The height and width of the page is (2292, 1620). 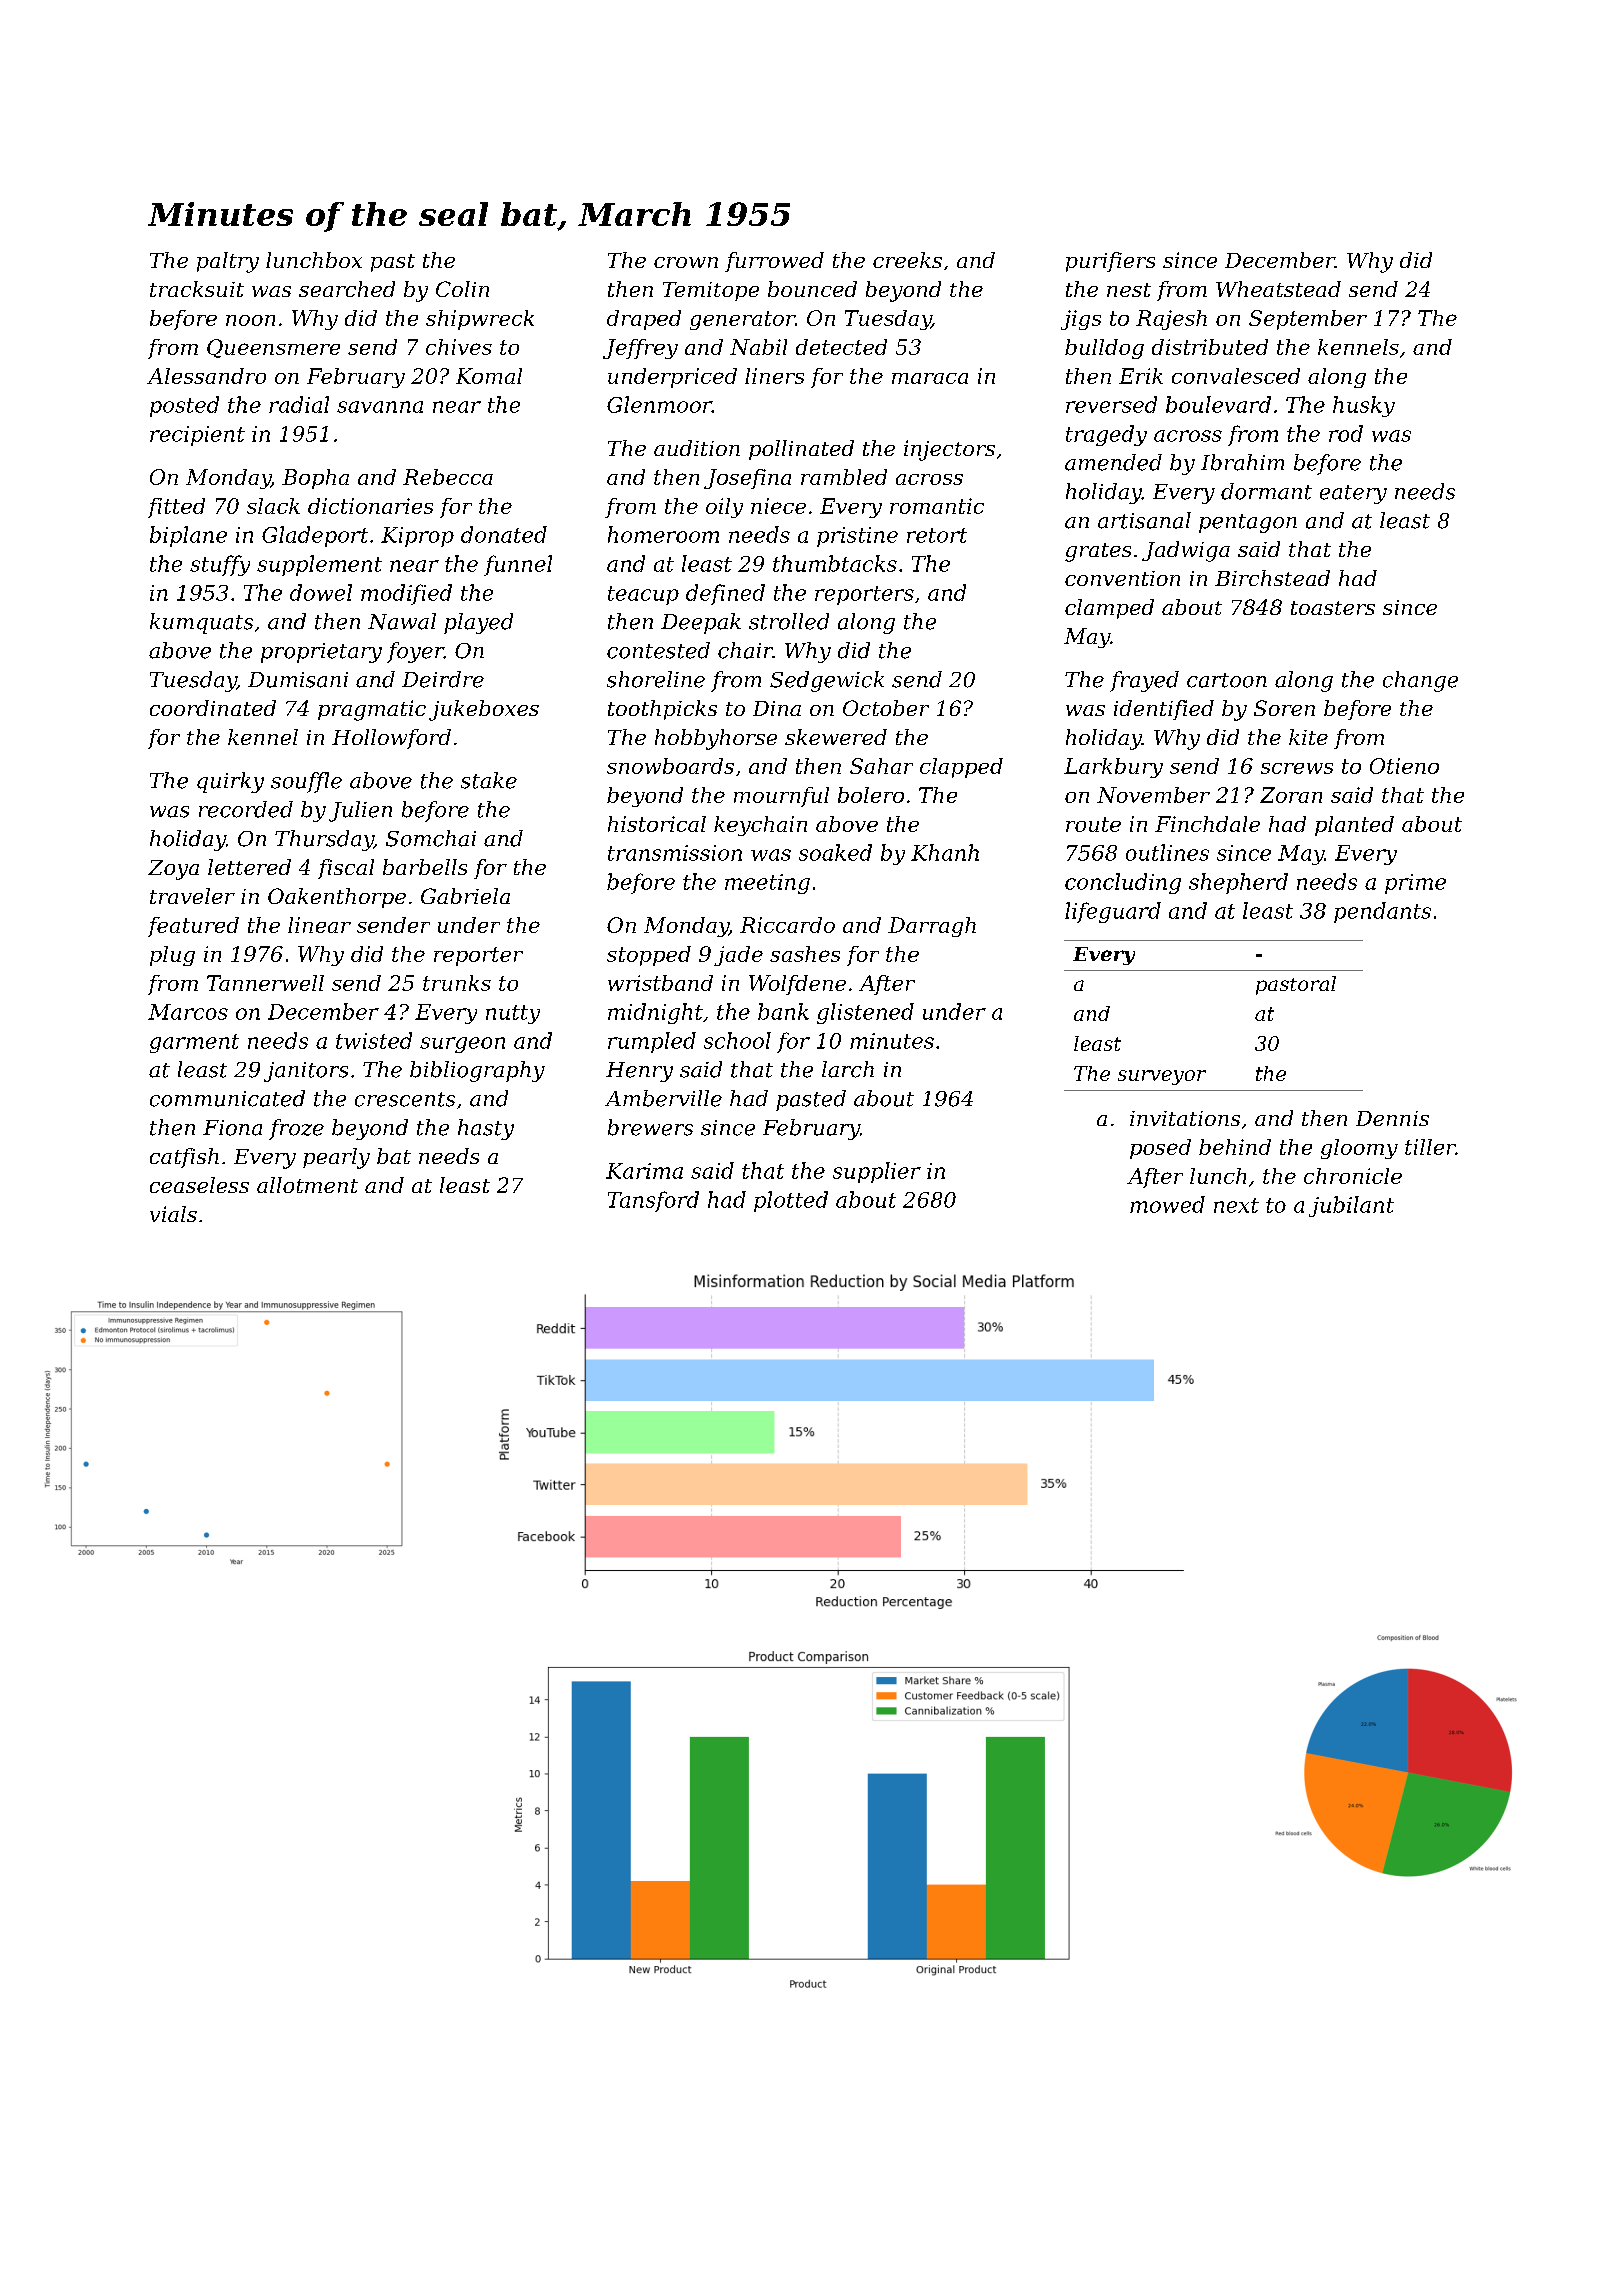 What do you see at coordinates (930, 378) in the page?
I see `maraca` at bounding box center [930, 378].
